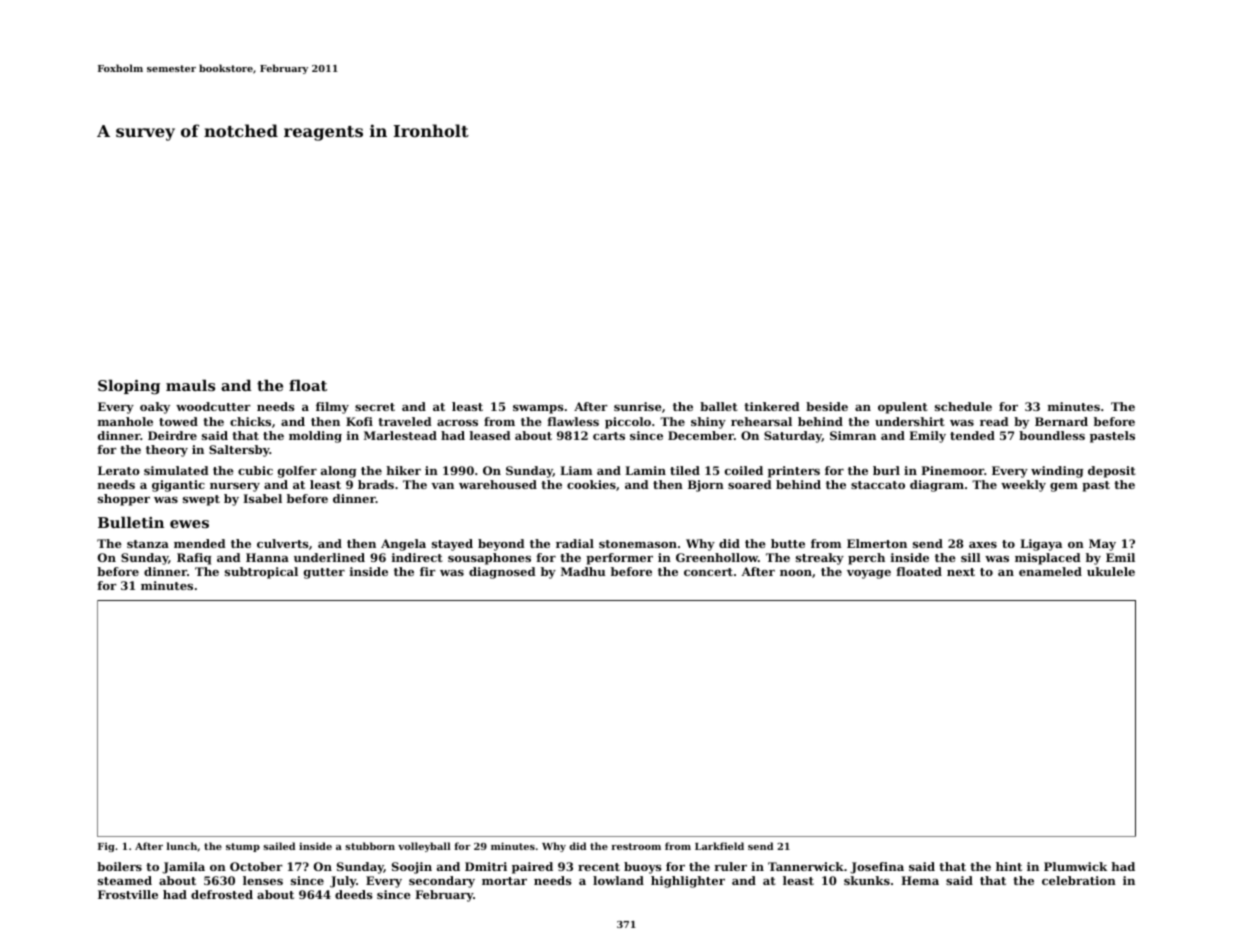 The width and height of the screenshot is (1233, 952). I want to click on Frostville, so click(128, 894).
